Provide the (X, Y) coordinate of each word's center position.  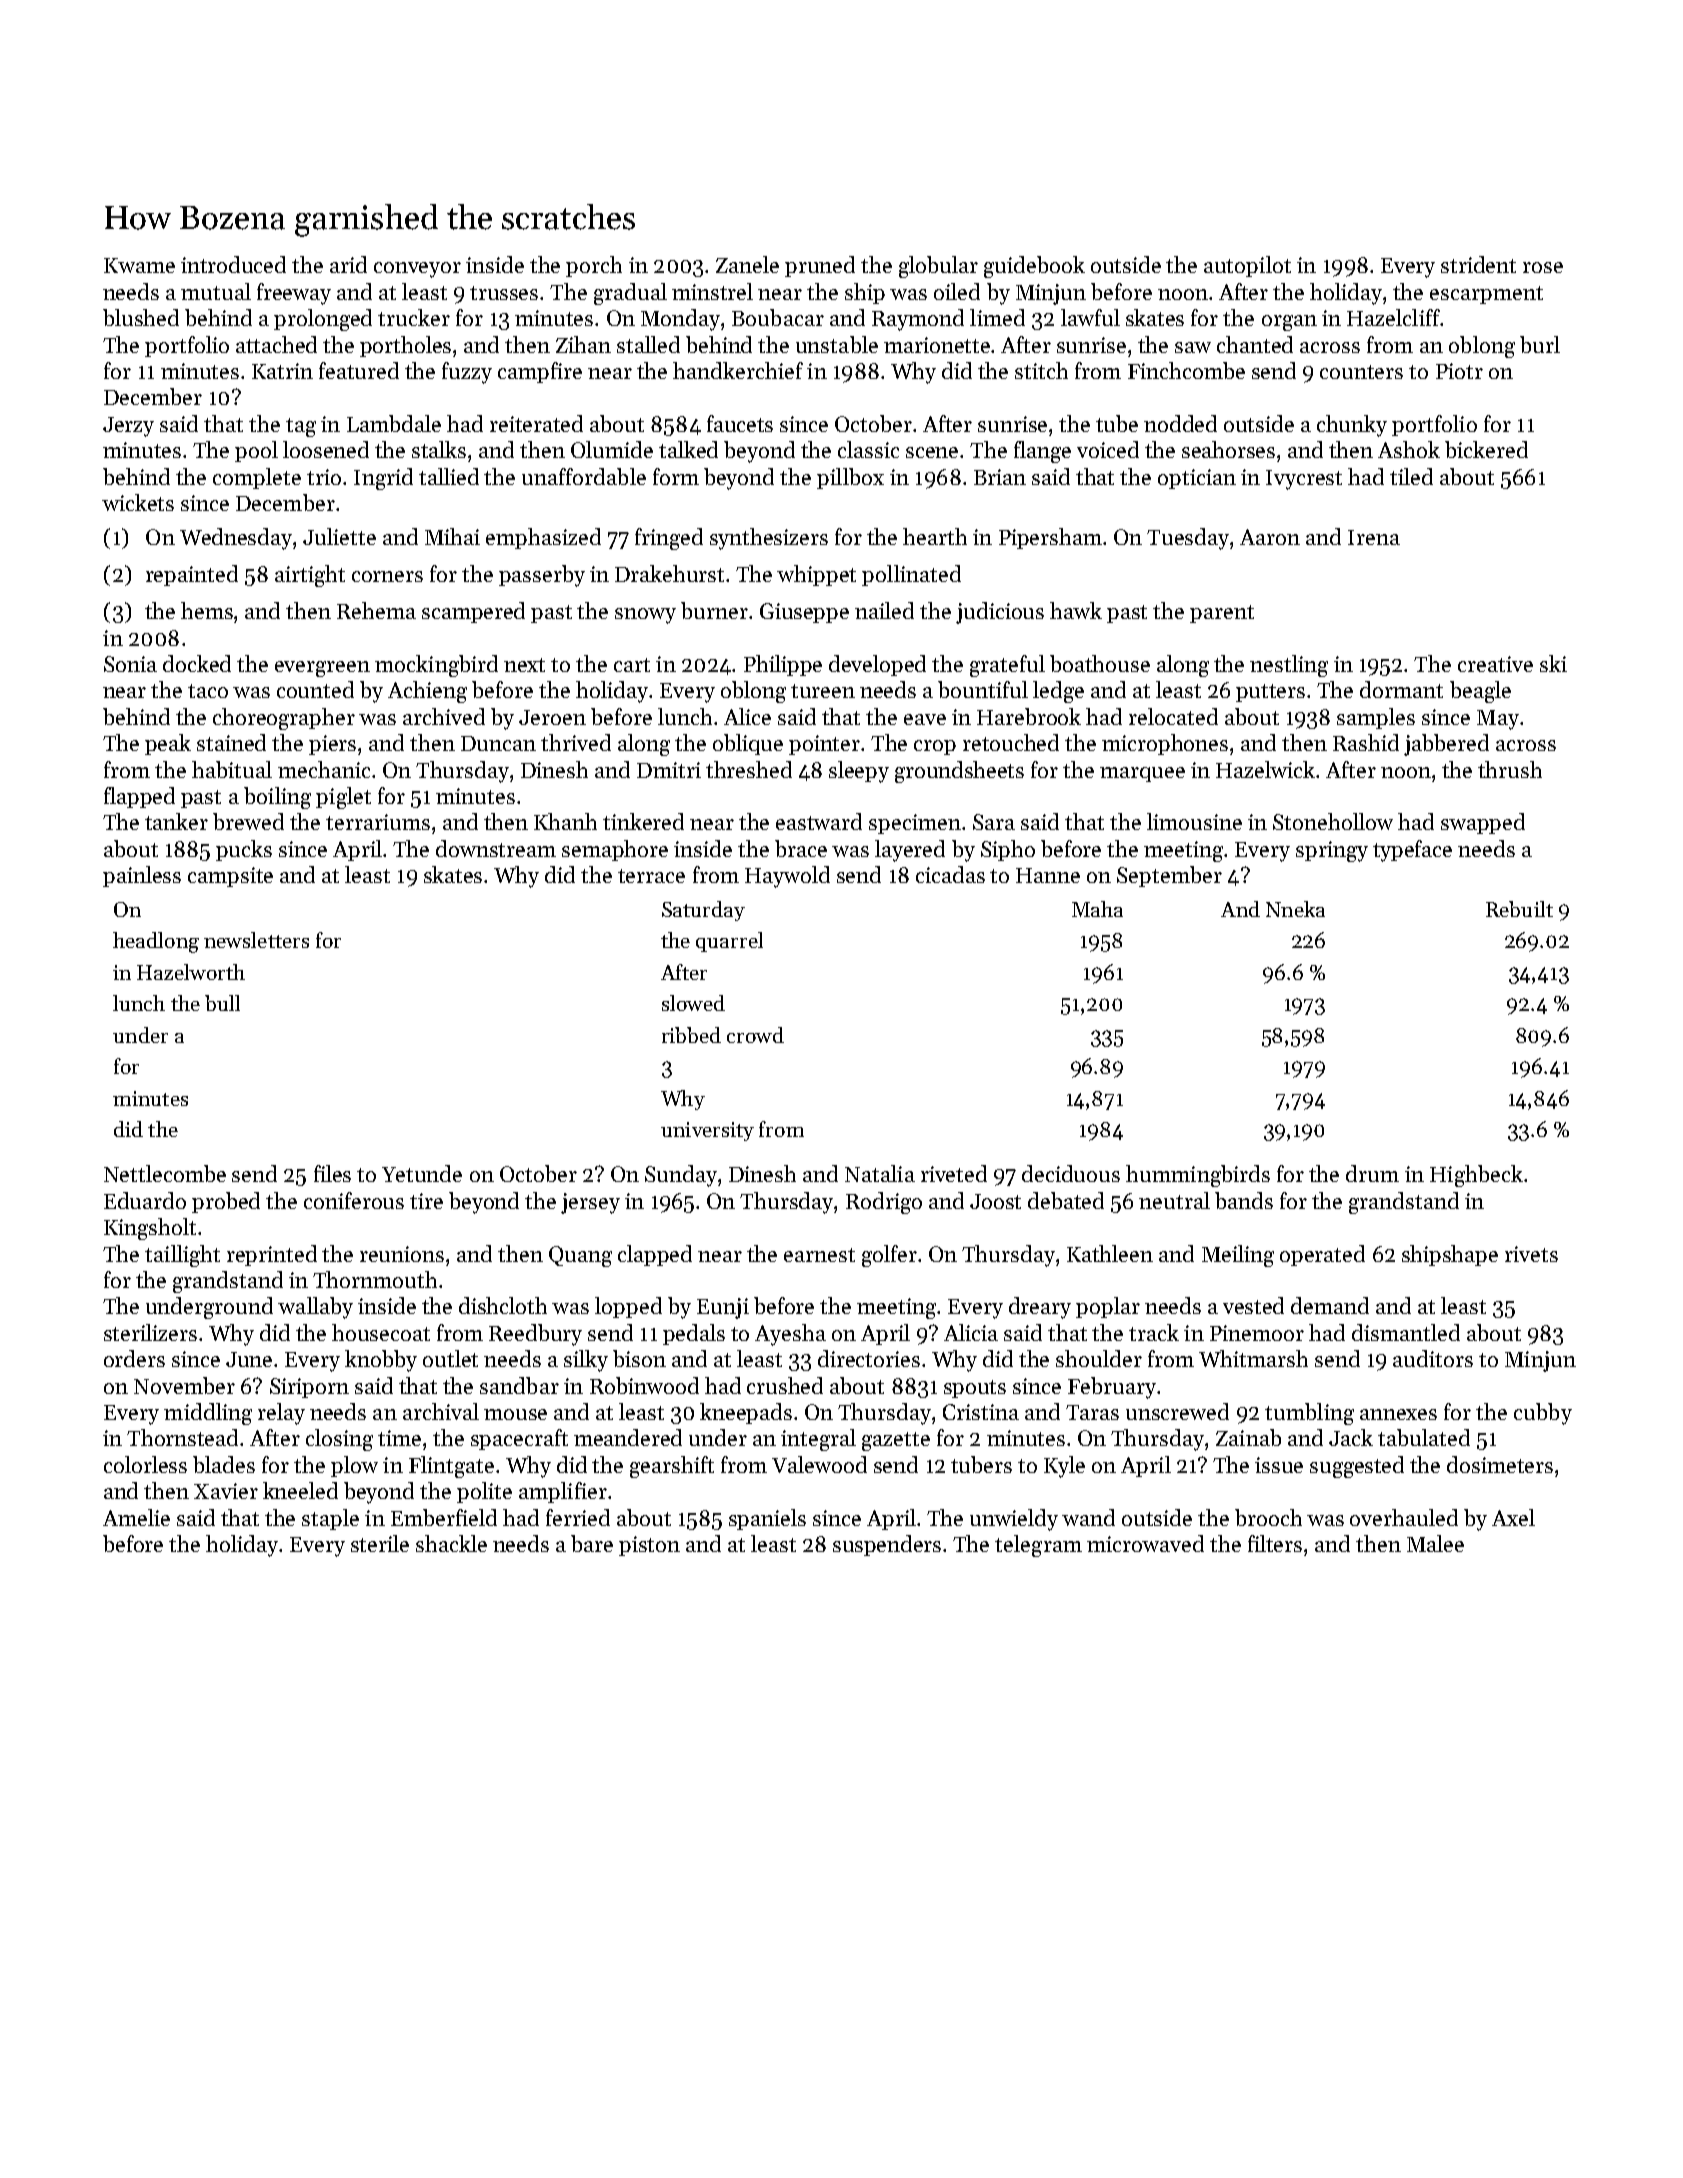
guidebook (1034, 267)
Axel (1513, 1517)
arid (348, 264)
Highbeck (1476, 1176)
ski (1553, 663)
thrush (1510, 769)
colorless (145, 1464)
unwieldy (1014, 1520)
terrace (651, 876)
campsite (230, 877)
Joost (995, 1201)
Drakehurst (669, 573)
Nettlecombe (165, 1173)
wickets (138, 502)
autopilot (1247, 266)
